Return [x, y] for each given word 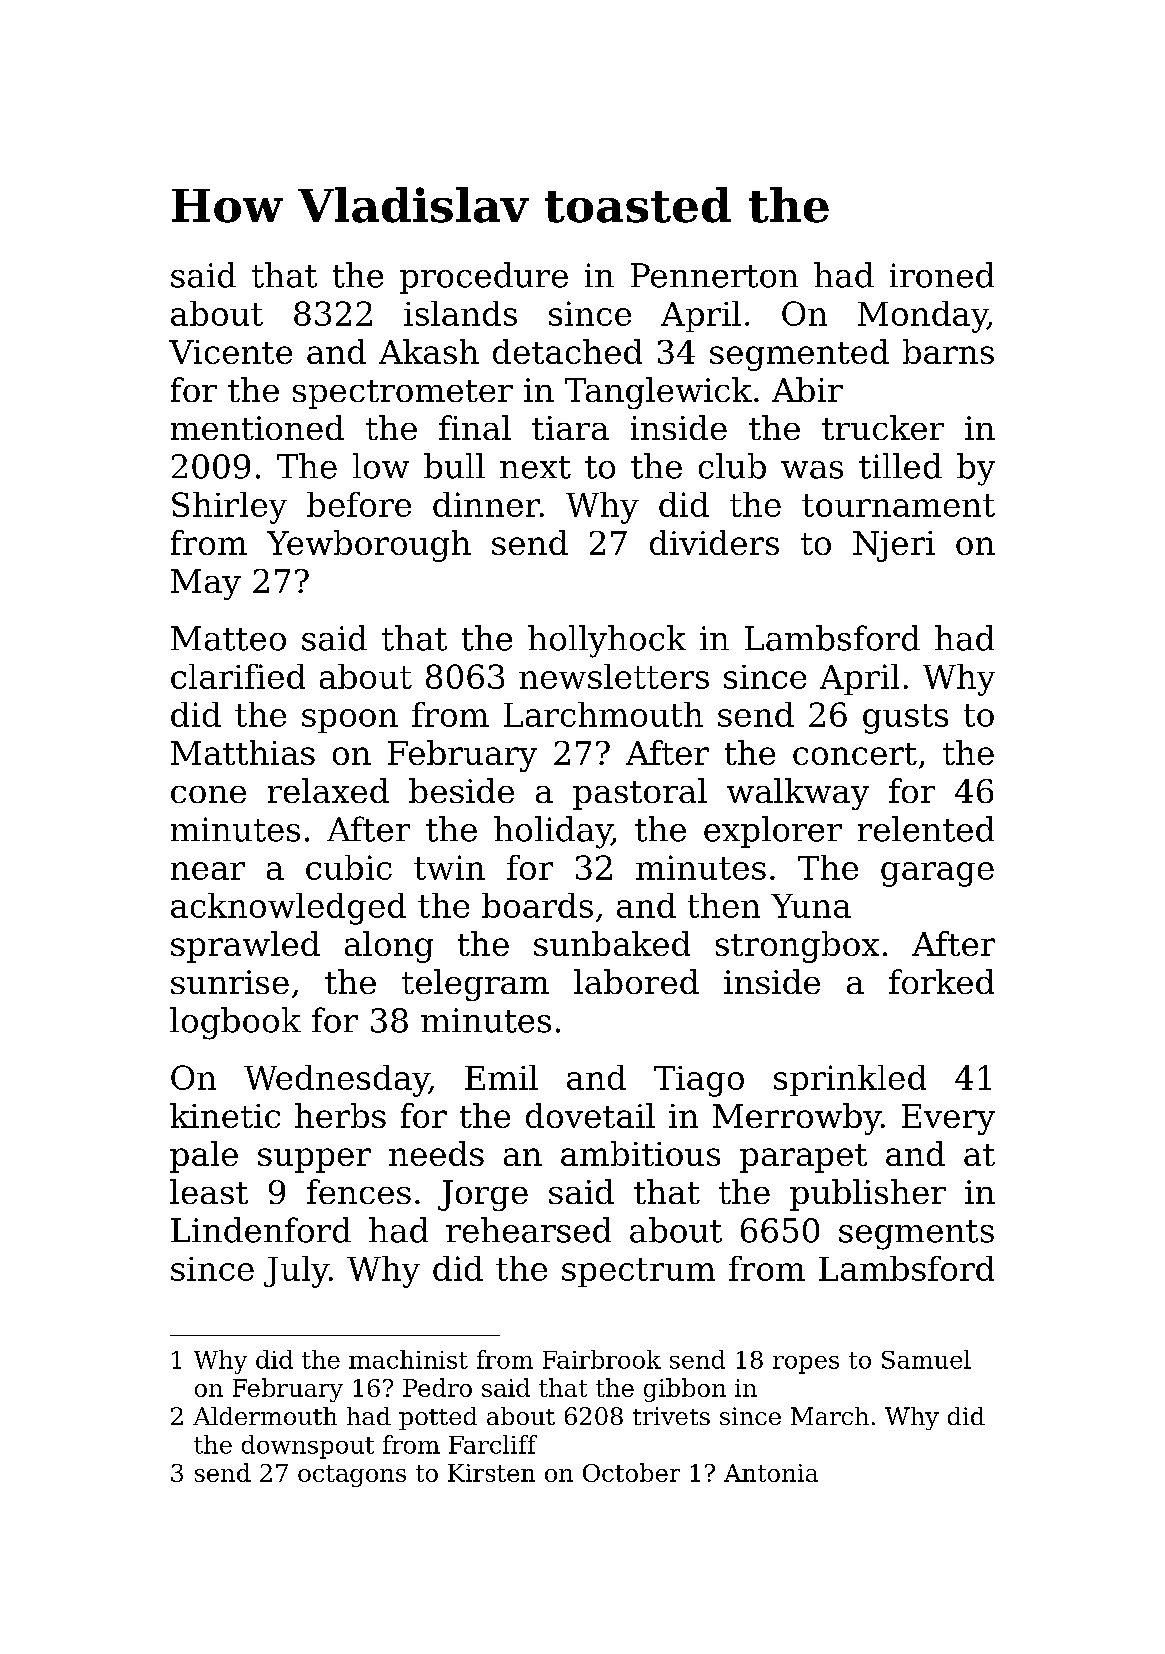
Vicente [230, 352]
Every [948, 1119]
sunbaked [612, 943]
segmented [799, 355]
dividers [714, 542]
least [209, 1191]
